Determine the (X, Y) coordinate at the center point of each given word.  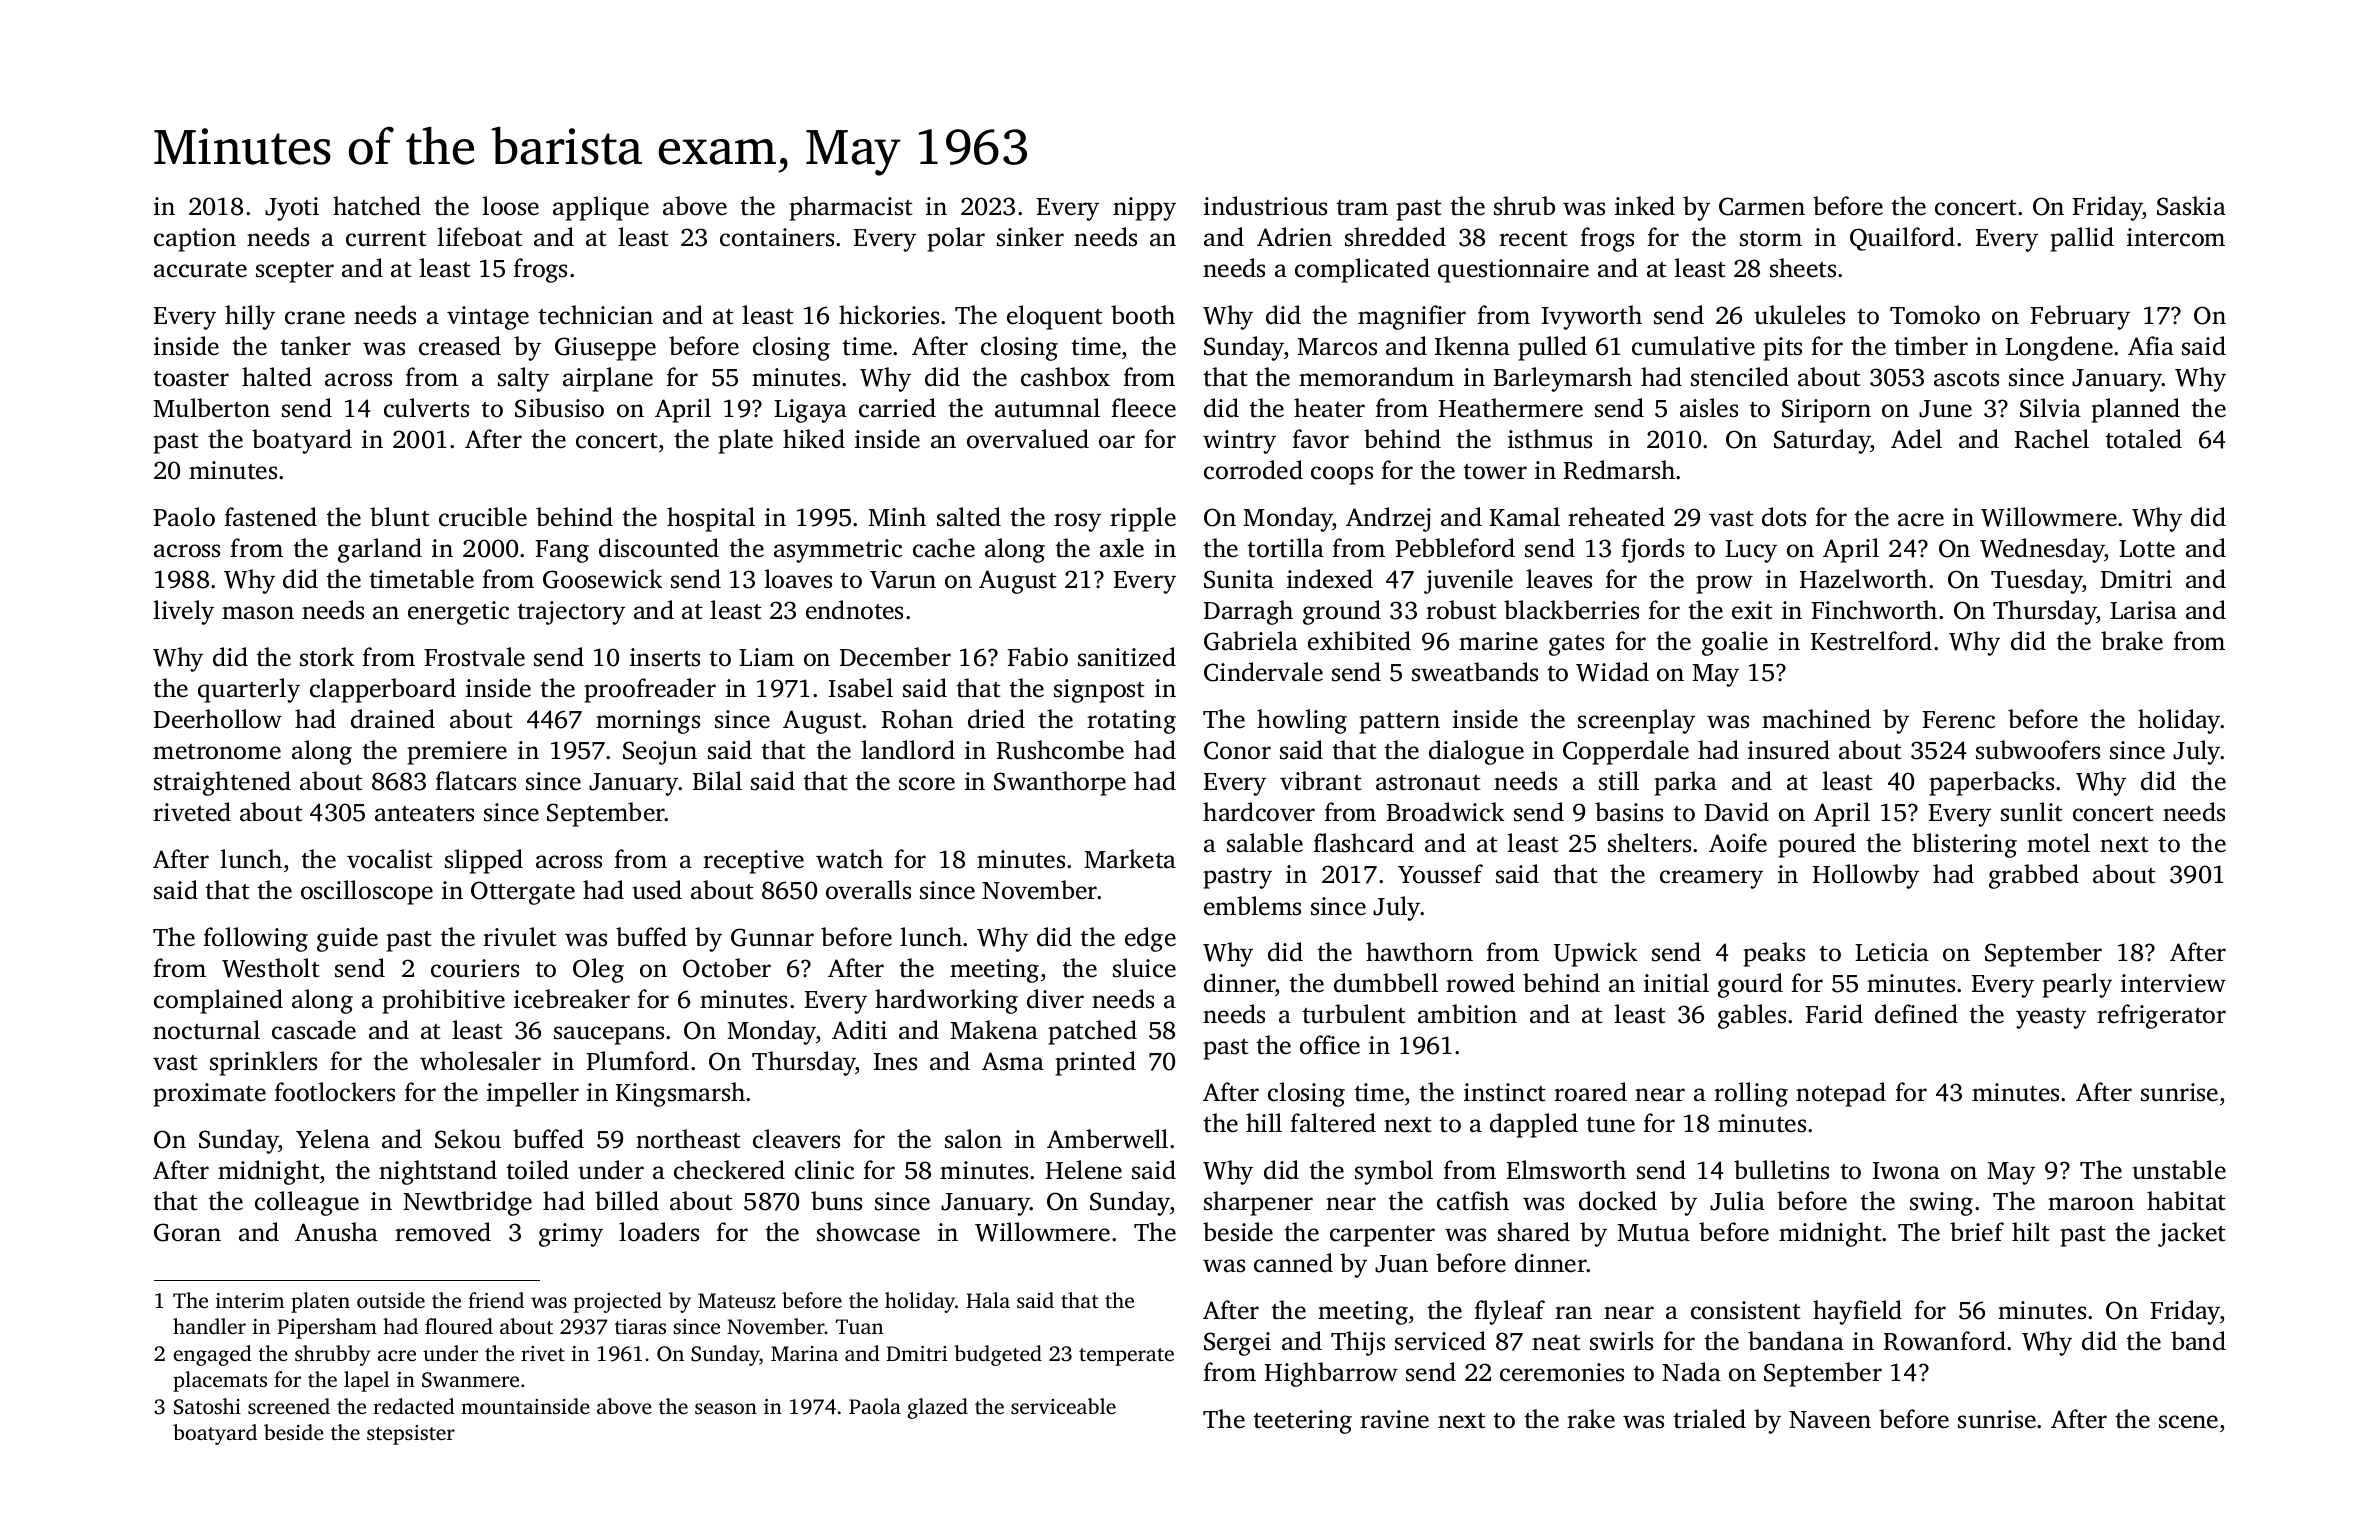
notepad (1841, 1094)
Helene (1084, 1170)
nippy (1144, 209)
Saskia (2191, 206)
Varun (903, 580)
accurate (200, 270)
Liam (766, 657)
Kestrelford (1871, 641)
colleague (307, 1203)
